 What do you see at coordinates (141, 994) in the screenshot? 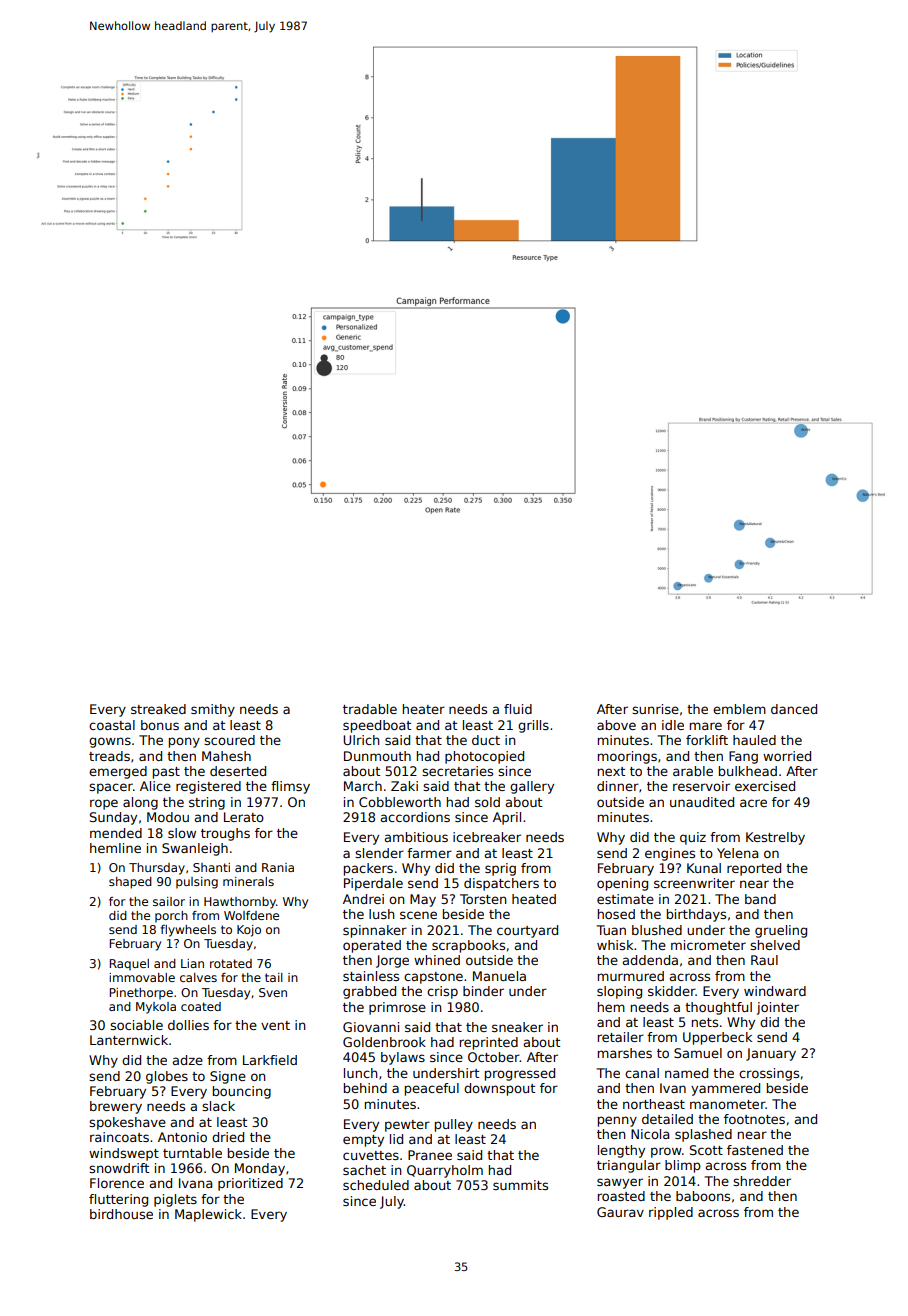
I see `Pinethorpe` at bounding box center [141, 994].
